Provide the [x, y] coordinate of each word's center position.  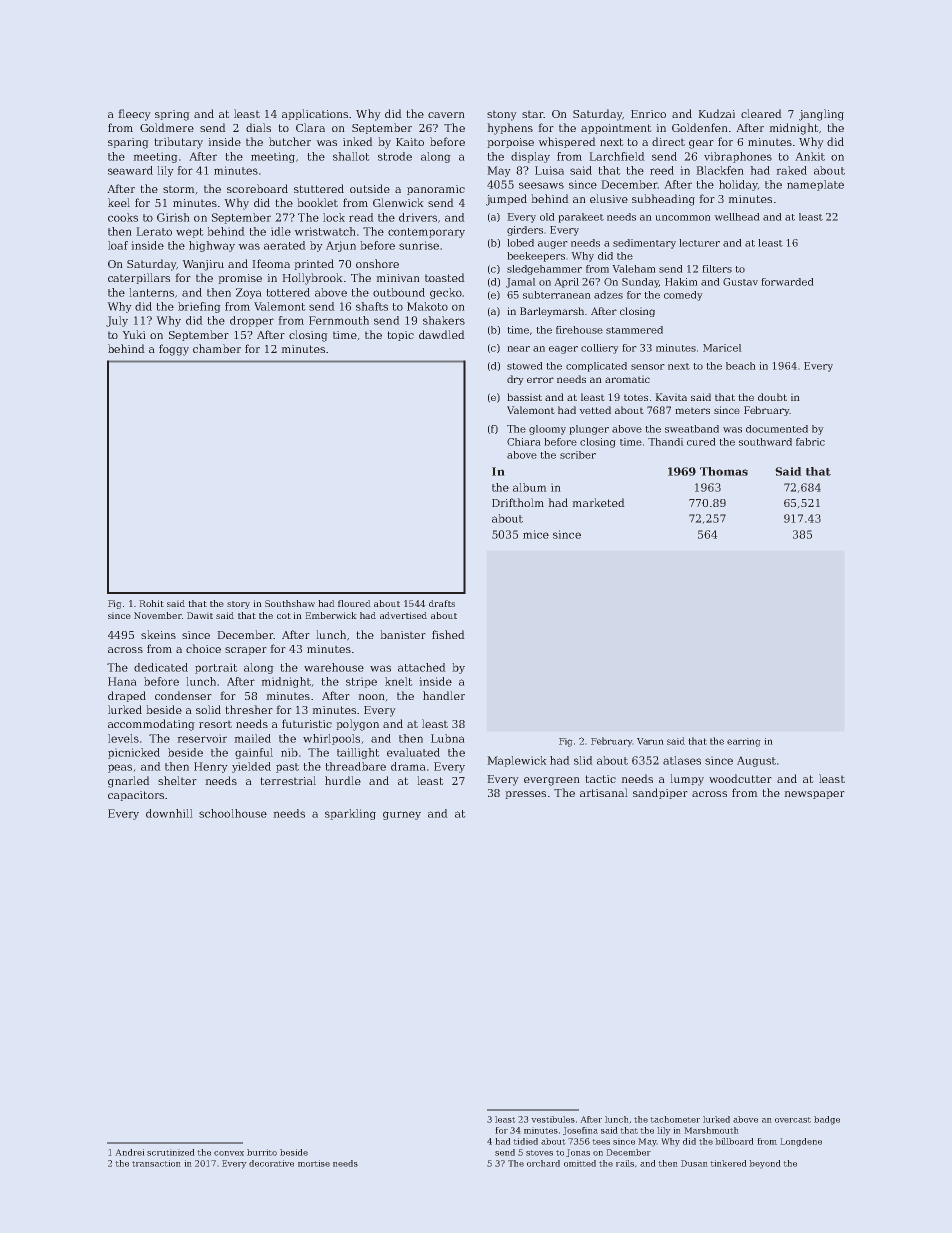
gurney [402, 815]
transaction [156, 1163]
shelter [177, 780]
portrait [216, 668]
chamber [217, 348]
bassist [524, 397]
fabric [810, 442]
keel [119, 202]
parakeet [581, 218]
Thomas [724, 471]
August [756, 761]
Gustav [740, 282]
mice [536, 534]
